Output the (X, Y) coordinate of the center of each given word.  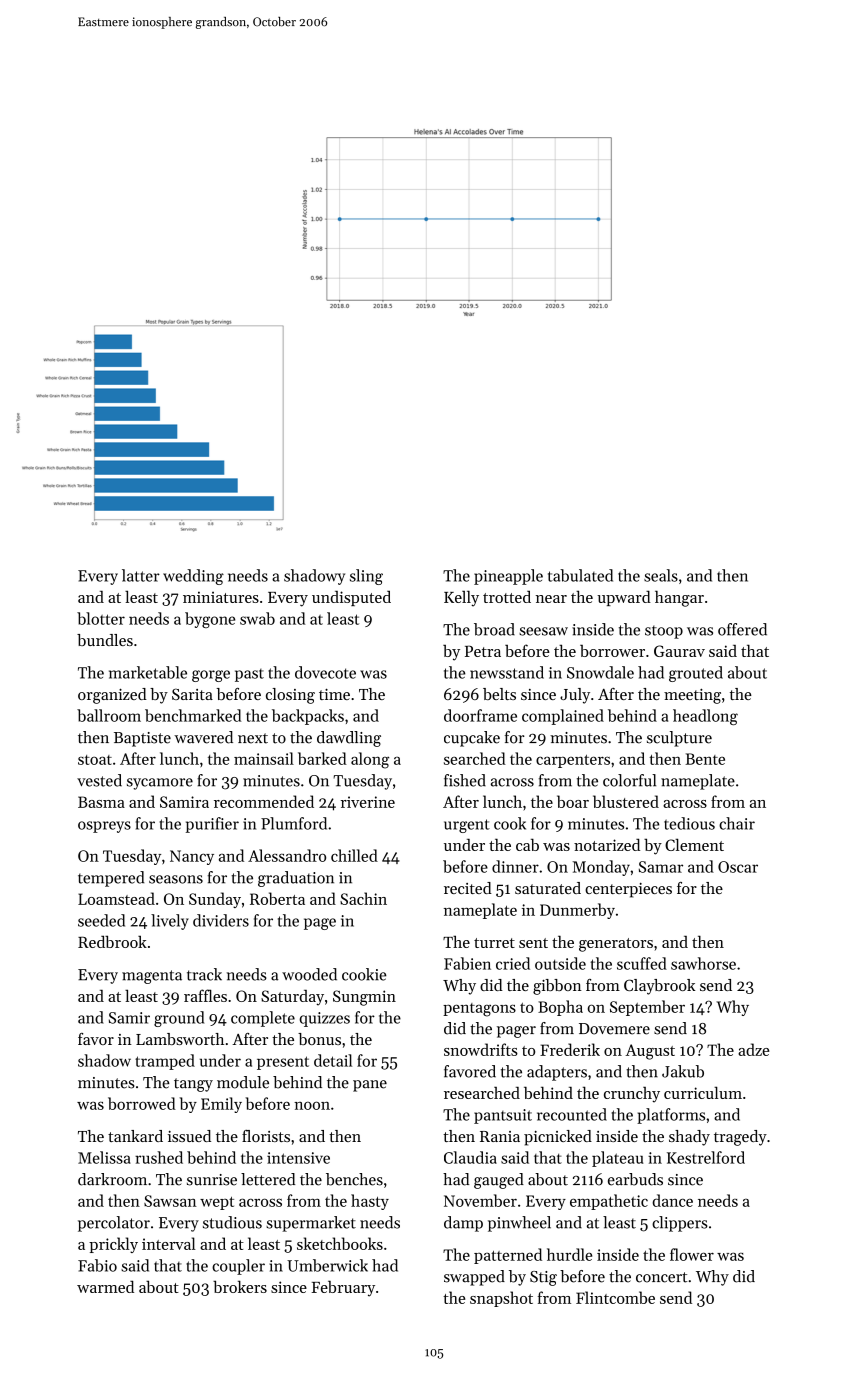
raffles (205, 995)
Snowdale (600, 672)
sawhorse (703, 963)
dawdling (349, 739)
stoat (95, 760)
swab (257, 618)
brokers (240, 1286)
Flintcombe (615, 1297)
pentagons (479, 1010)
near (551, 599)
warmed (105, 1286)
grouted (696, 674)
